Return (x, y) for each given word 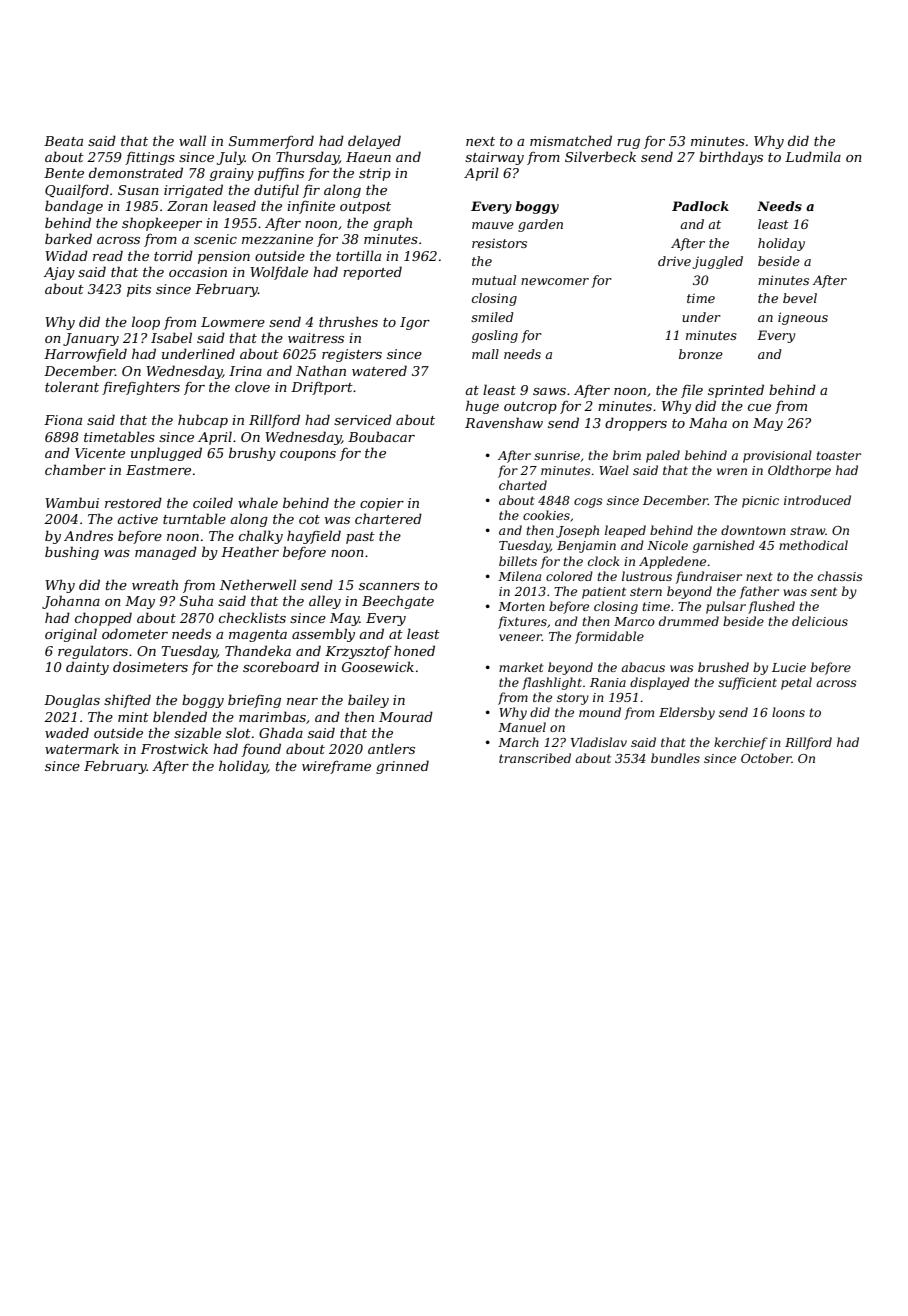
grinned (402, 767)
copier (382, 504)
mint (133, 717)
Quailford (77, 191)
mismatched (571, 140)
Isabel (171, 337)
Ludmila (813, 156)
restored (133, 502)
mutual (494, 280)
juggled (718, 262)
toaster (838, 455)
